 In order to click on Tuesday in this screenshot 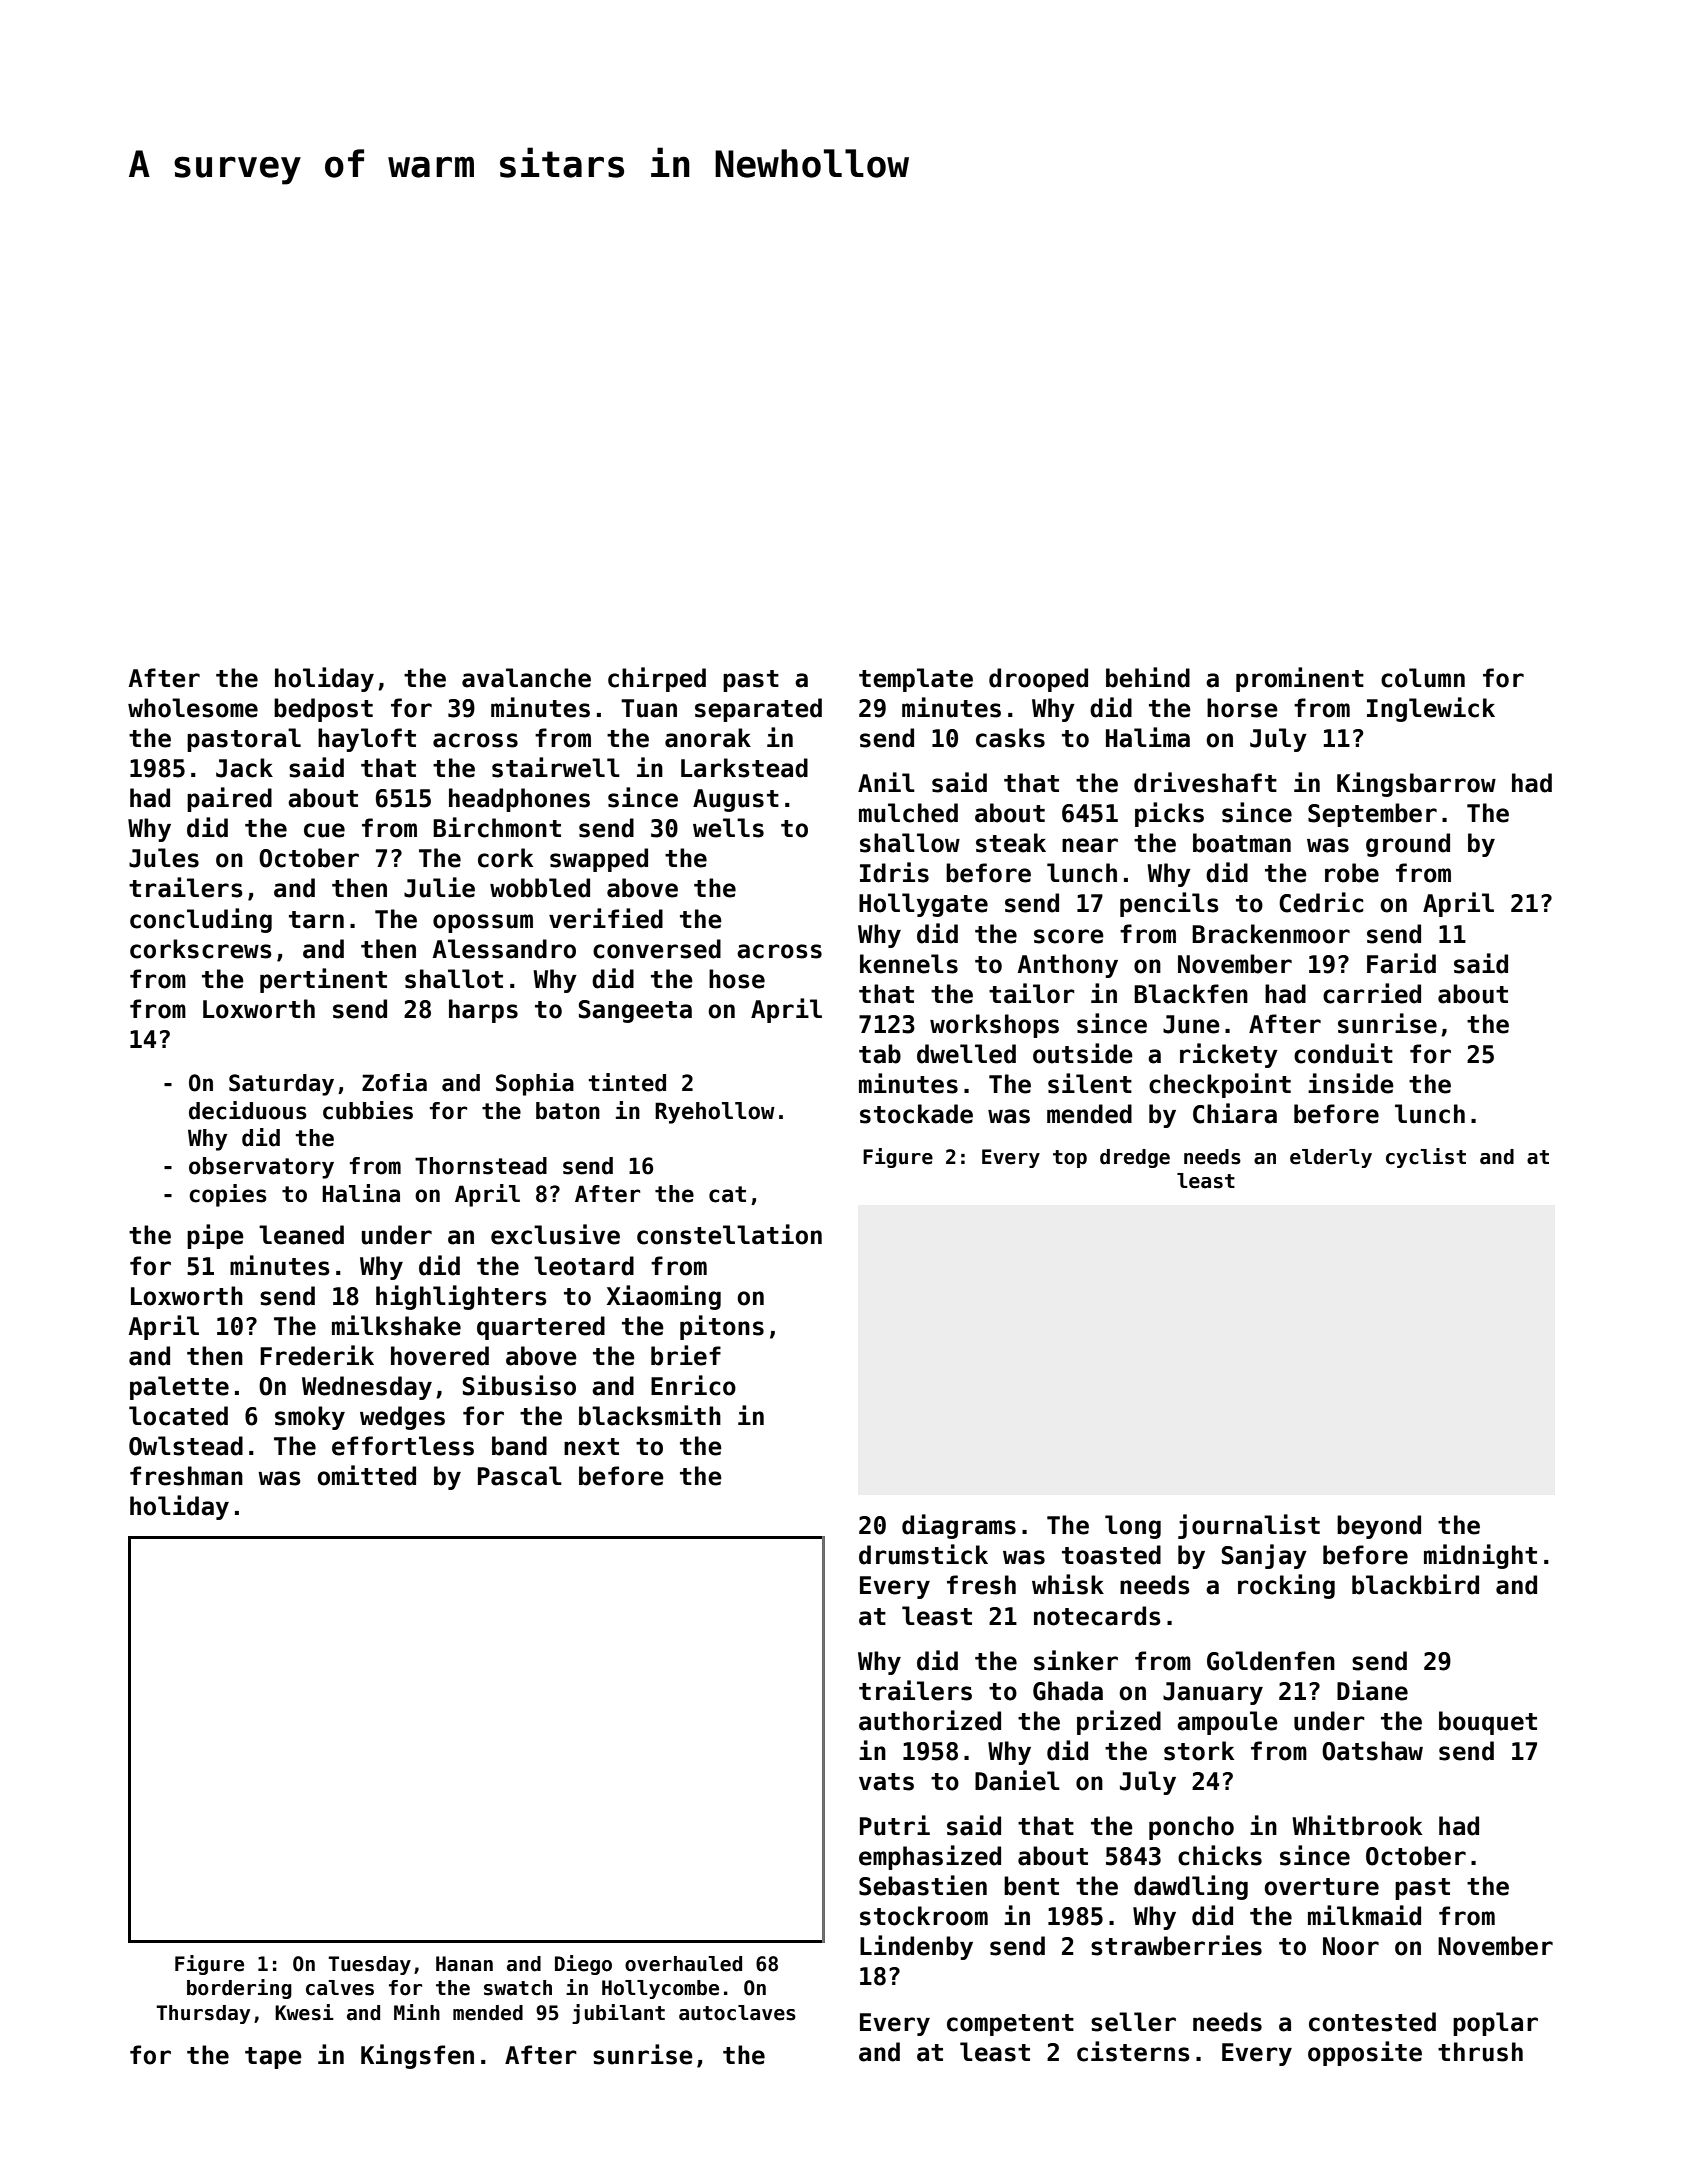, I will do `click(370, 1965)`.
